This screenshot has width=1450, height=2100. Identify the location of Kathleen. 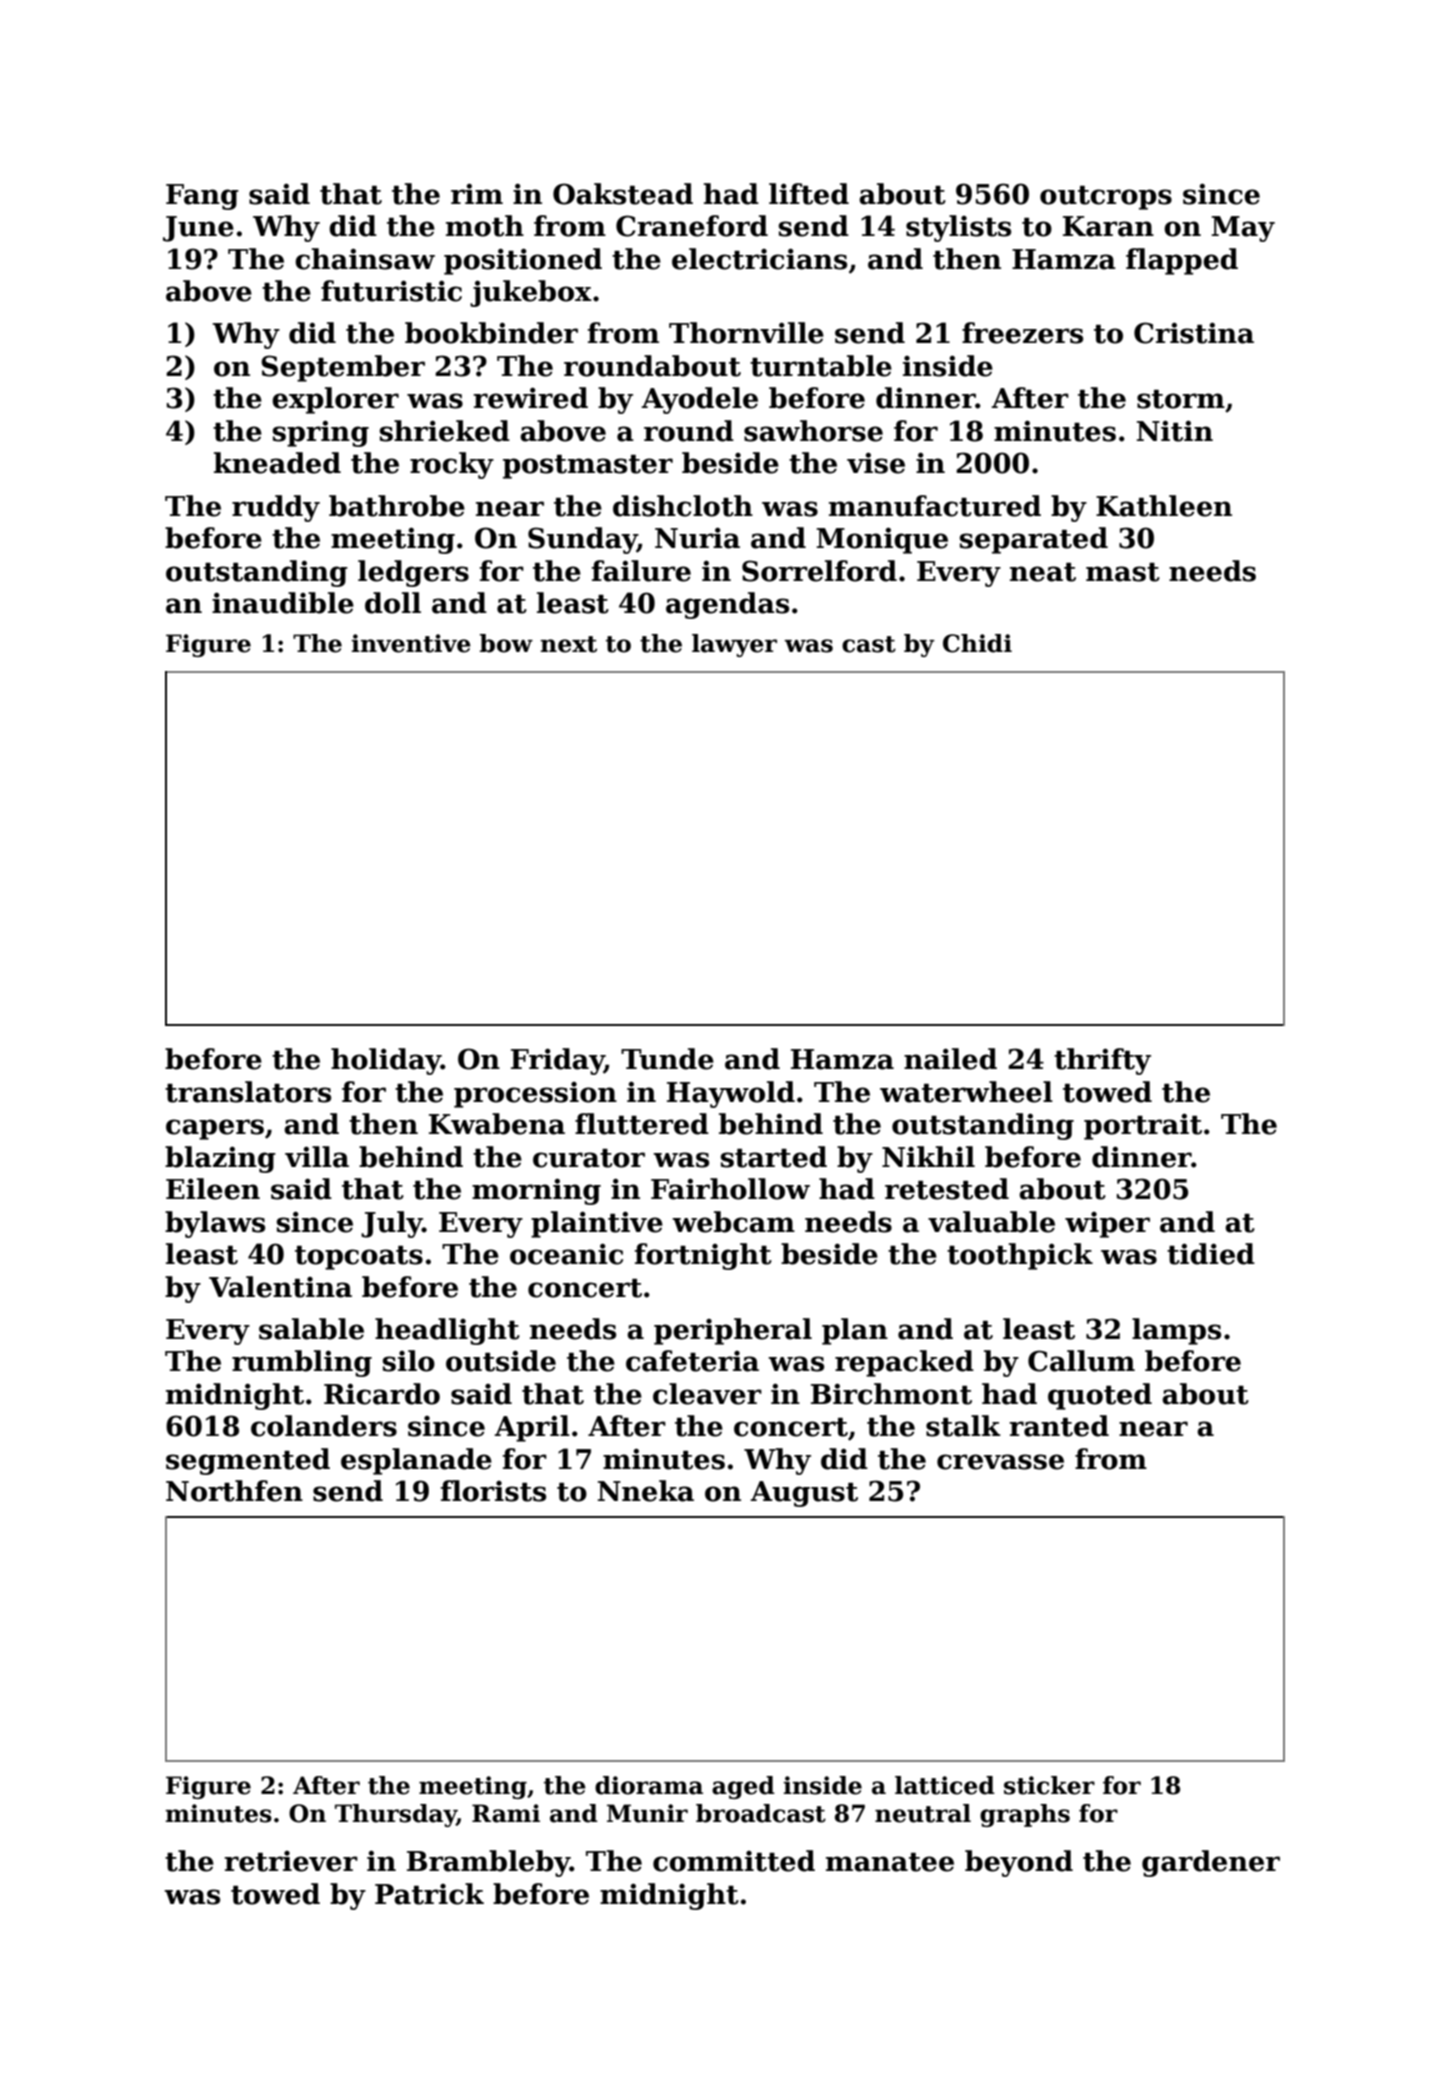
(1164, 506).
